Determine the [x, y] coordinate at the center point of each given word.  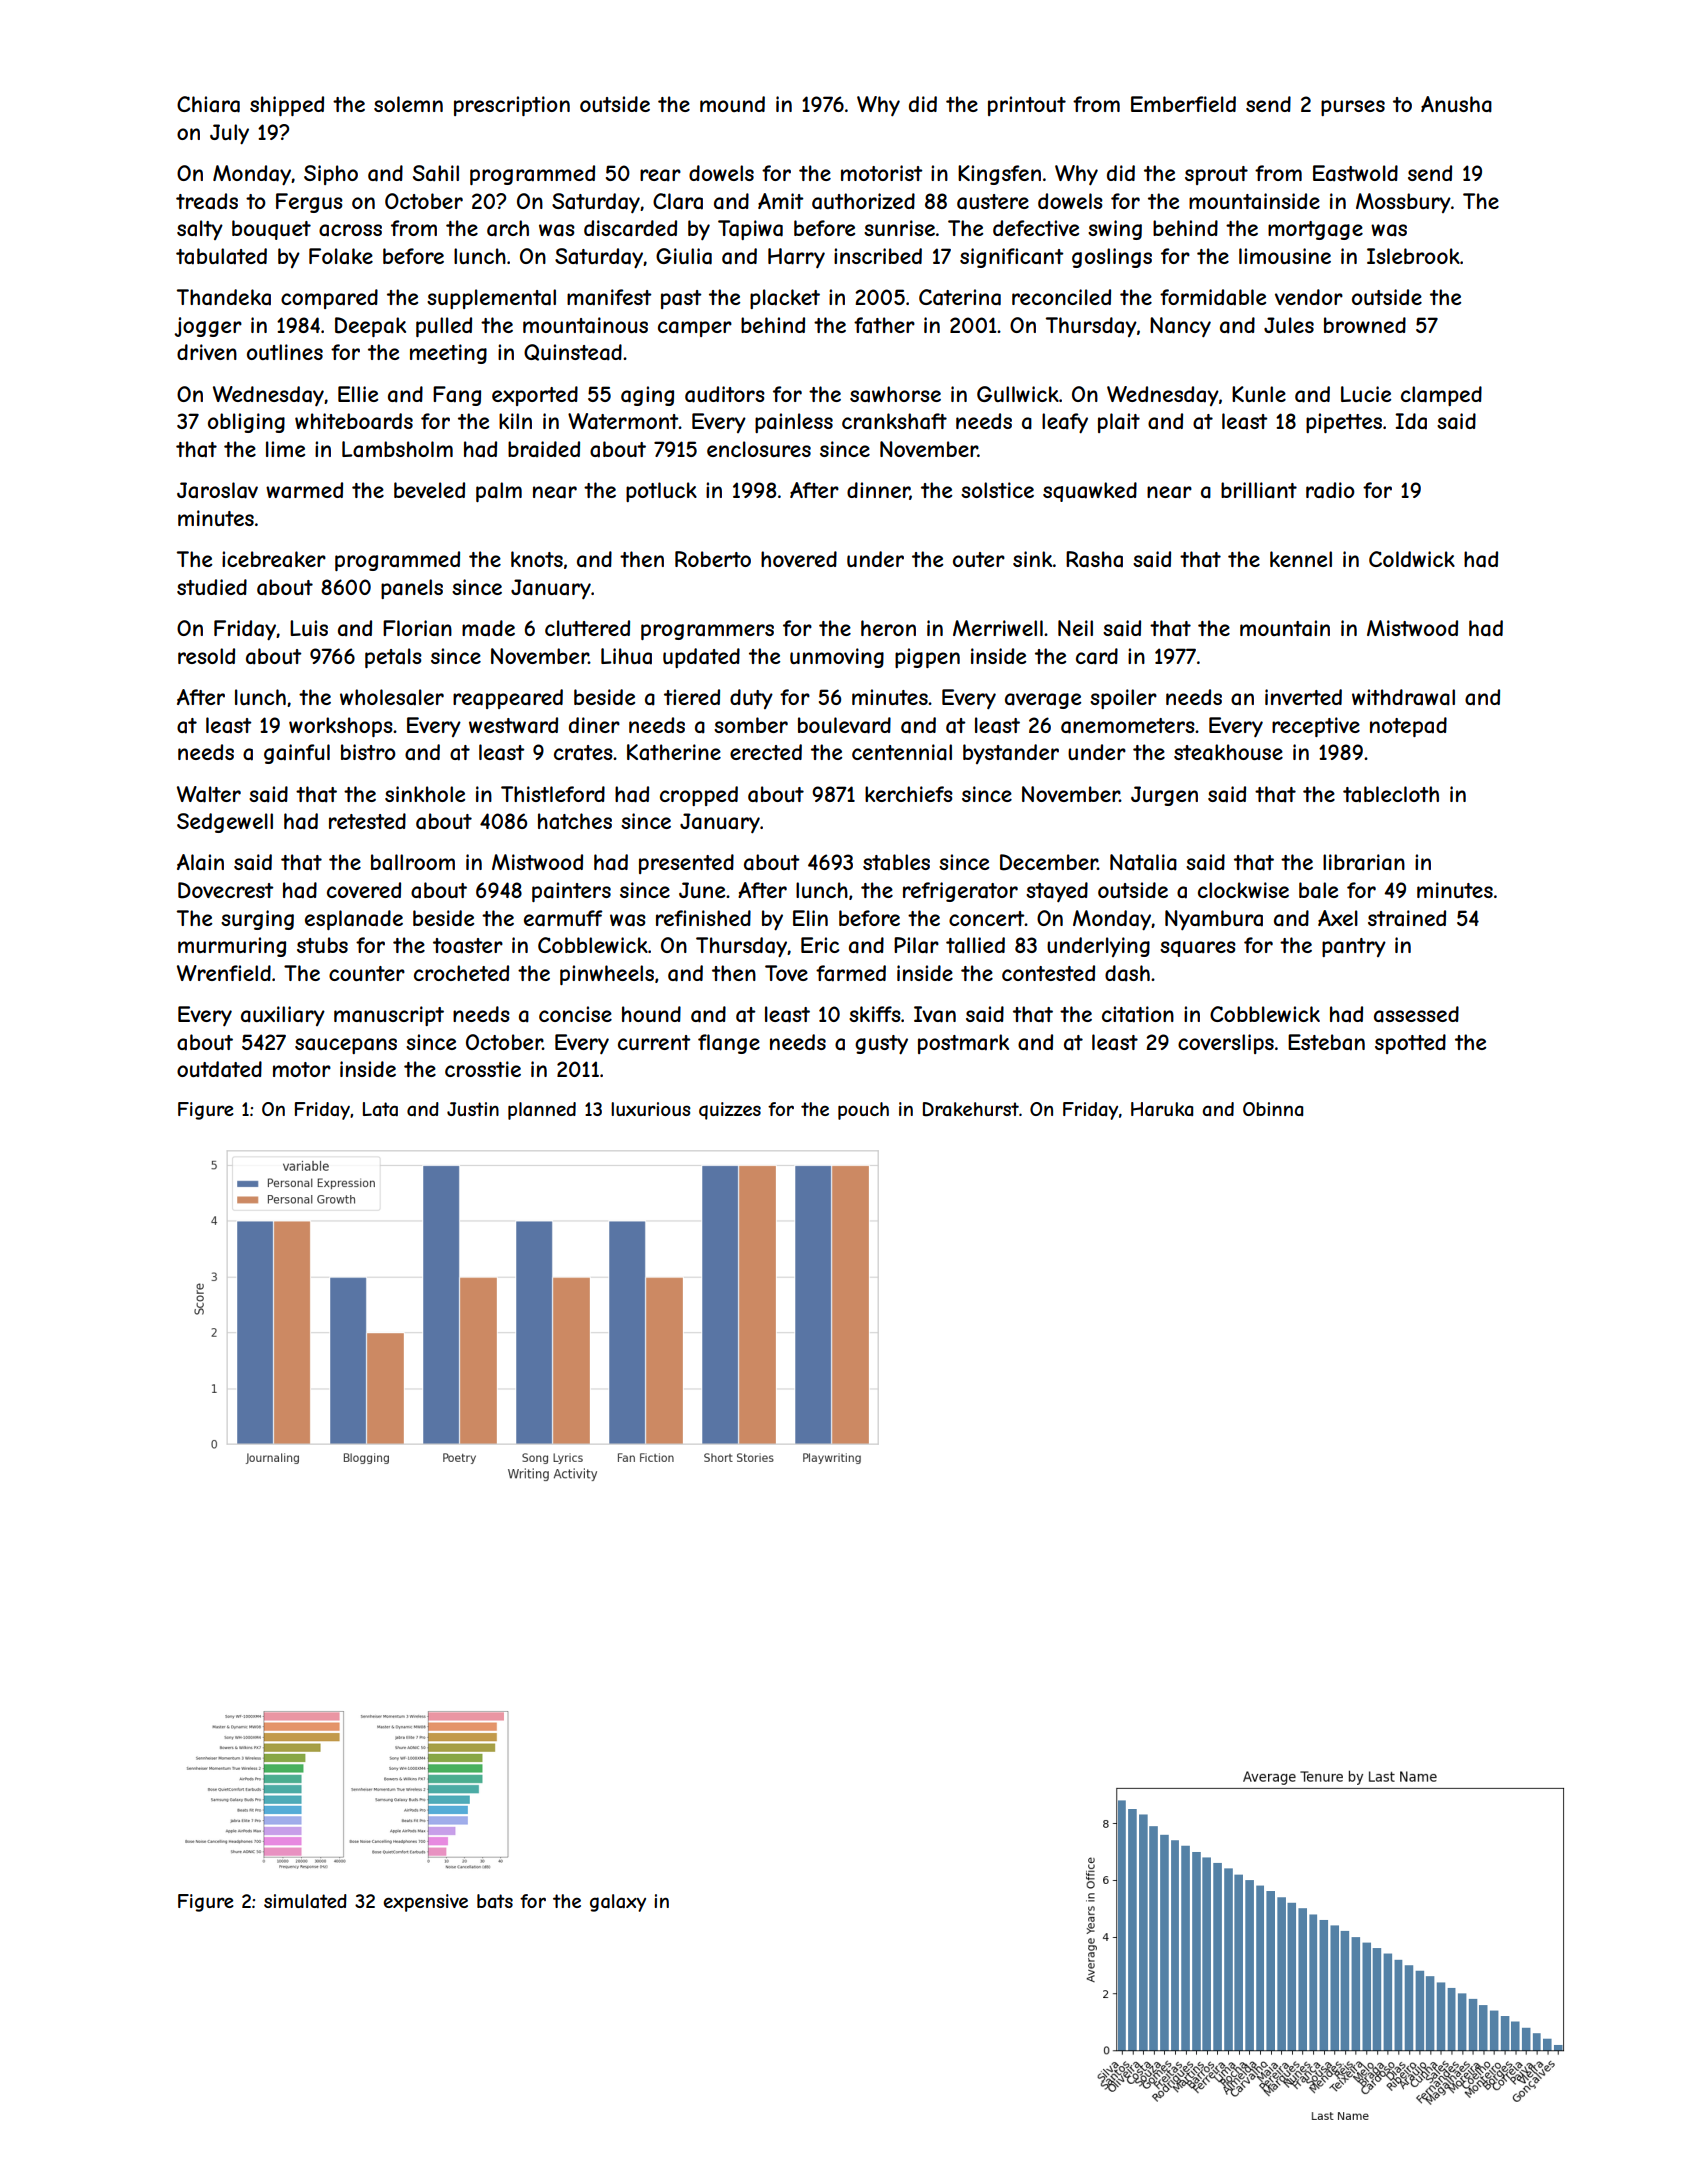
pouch [863, 1111]
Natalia [1143, 862]
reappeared [508, 699]
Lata [380, 1109]
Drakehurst [971, 1109]
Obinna [1273, 1109]
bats [495, 1901]
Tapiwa [750, 230]
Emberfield [1183, 104]
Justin [473, 1109]
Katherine [674, 752]
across [350, 230]
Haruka [1162, 1109]
